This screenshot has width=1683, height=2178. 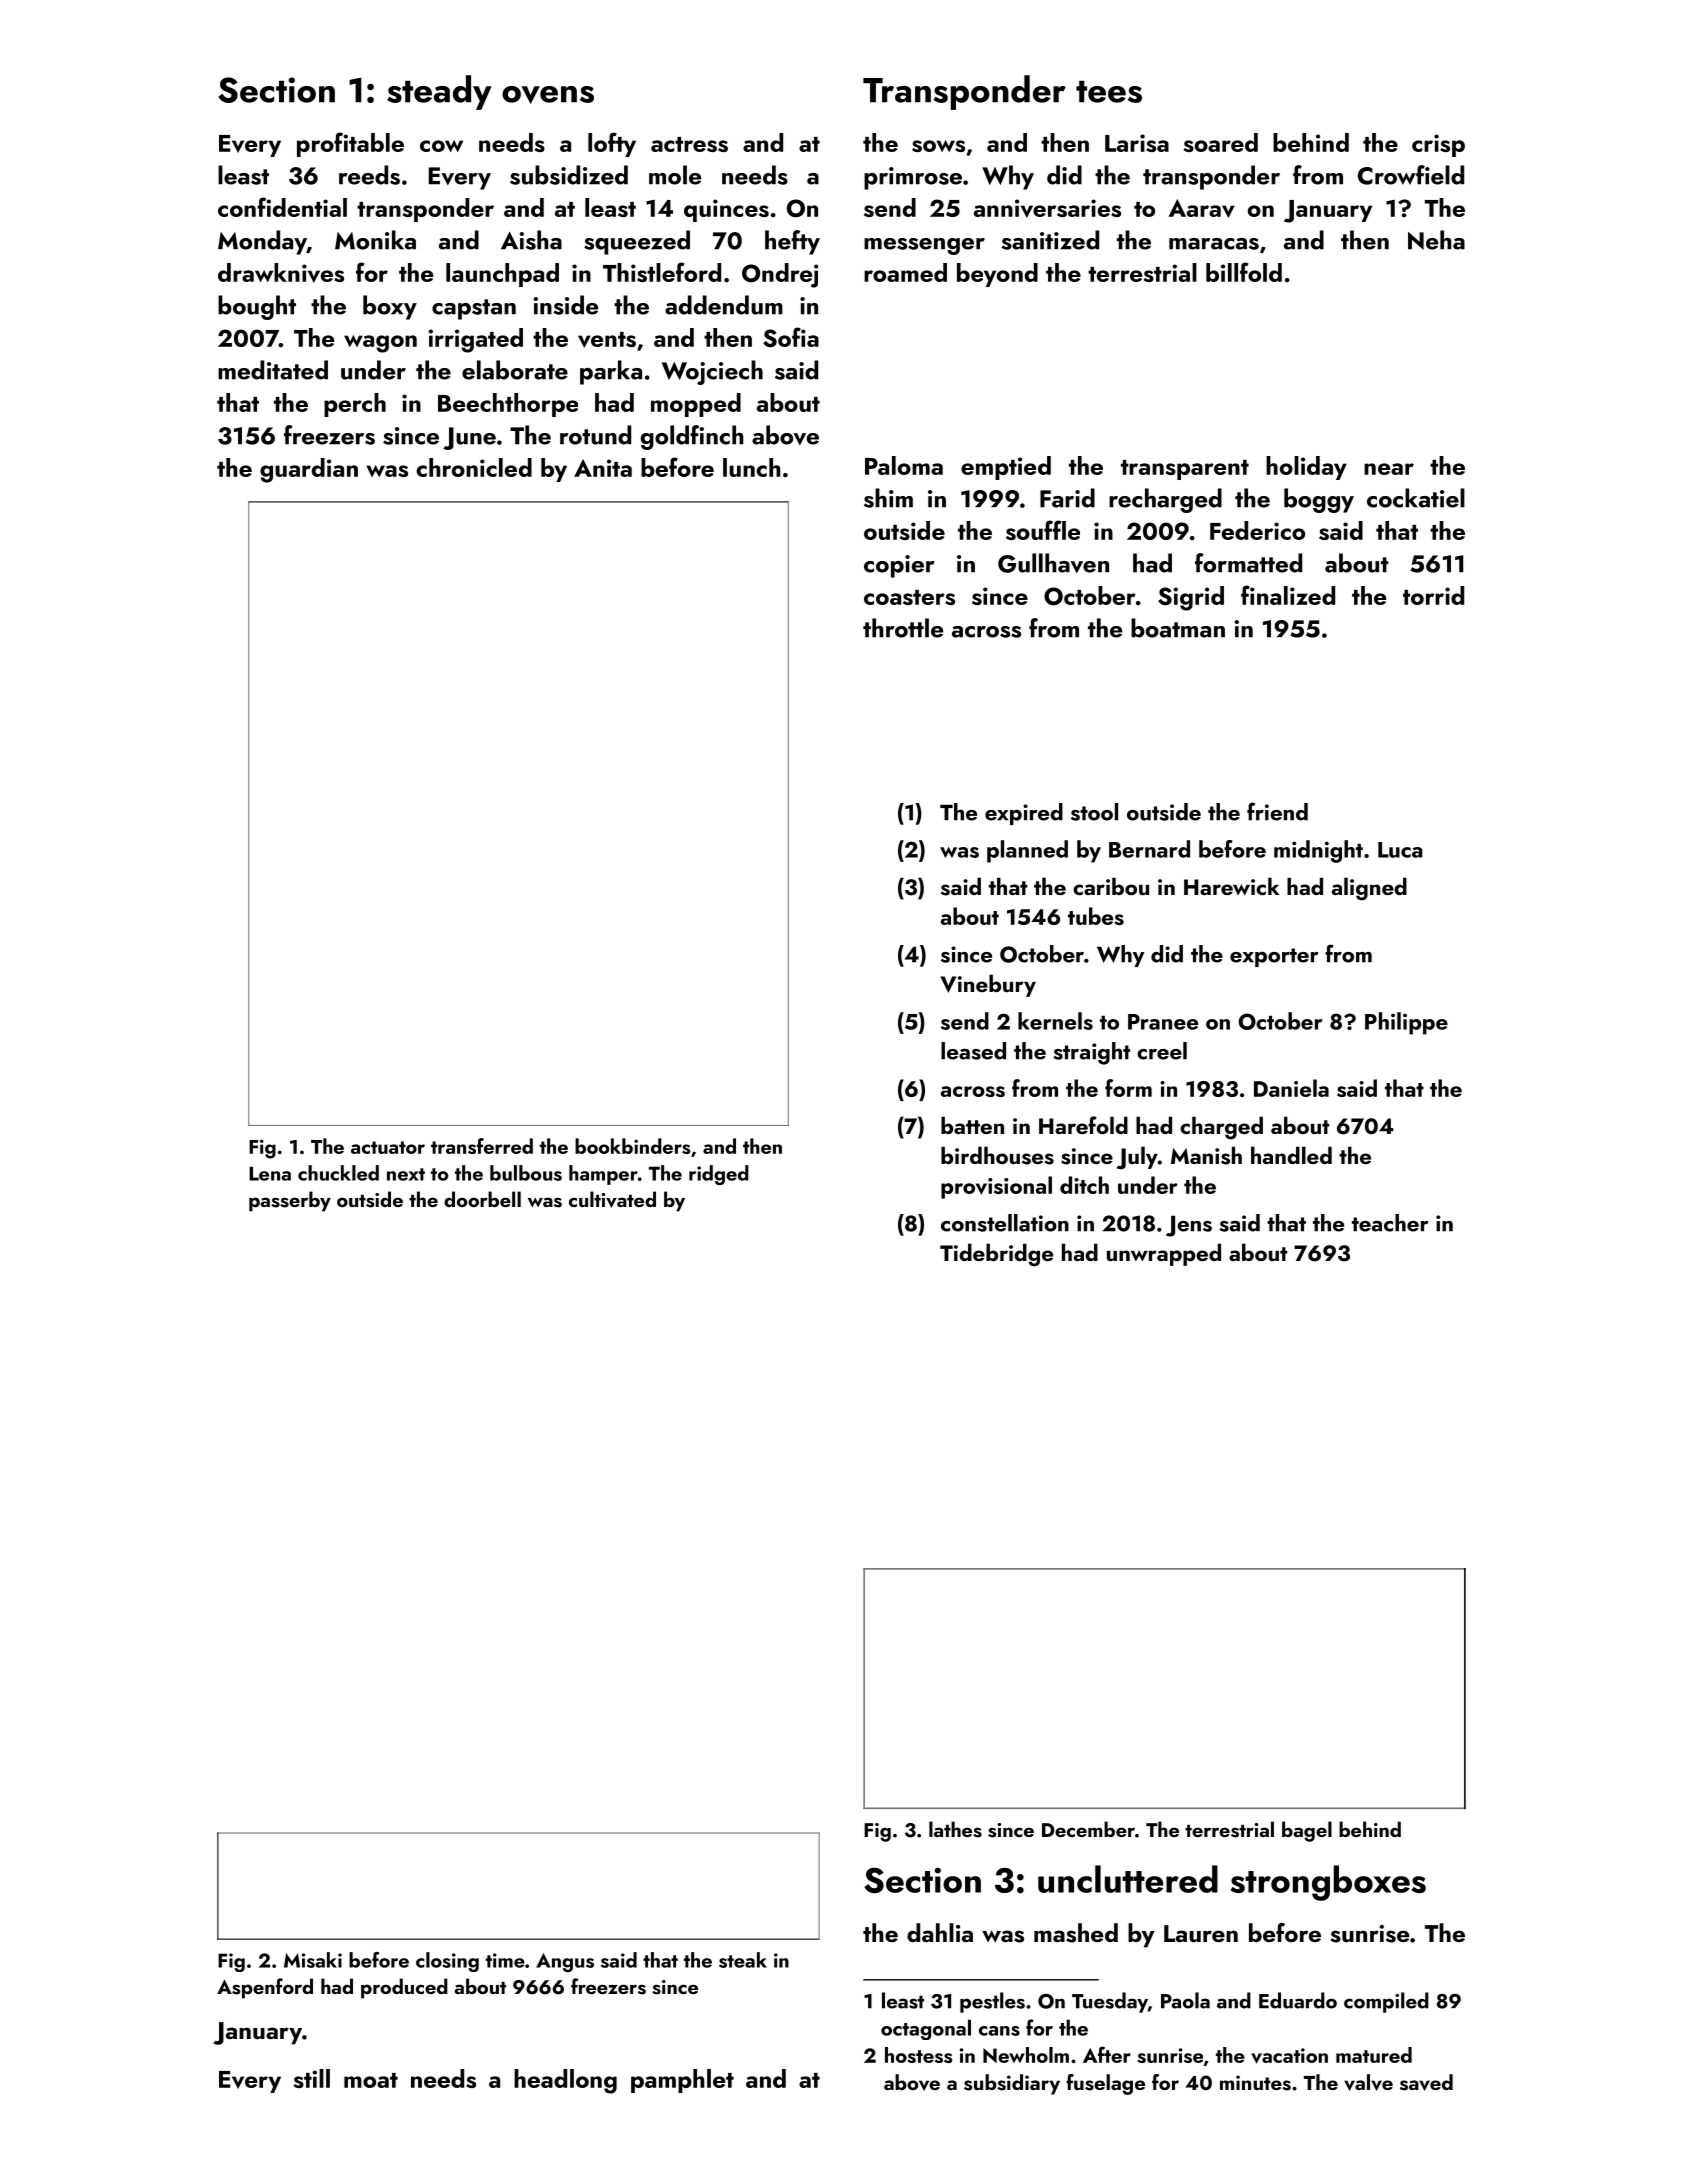 What do you see at coordinates (719, 1175) in the screenshot?
I see `ridged` at bounding box center [719, 1175].
